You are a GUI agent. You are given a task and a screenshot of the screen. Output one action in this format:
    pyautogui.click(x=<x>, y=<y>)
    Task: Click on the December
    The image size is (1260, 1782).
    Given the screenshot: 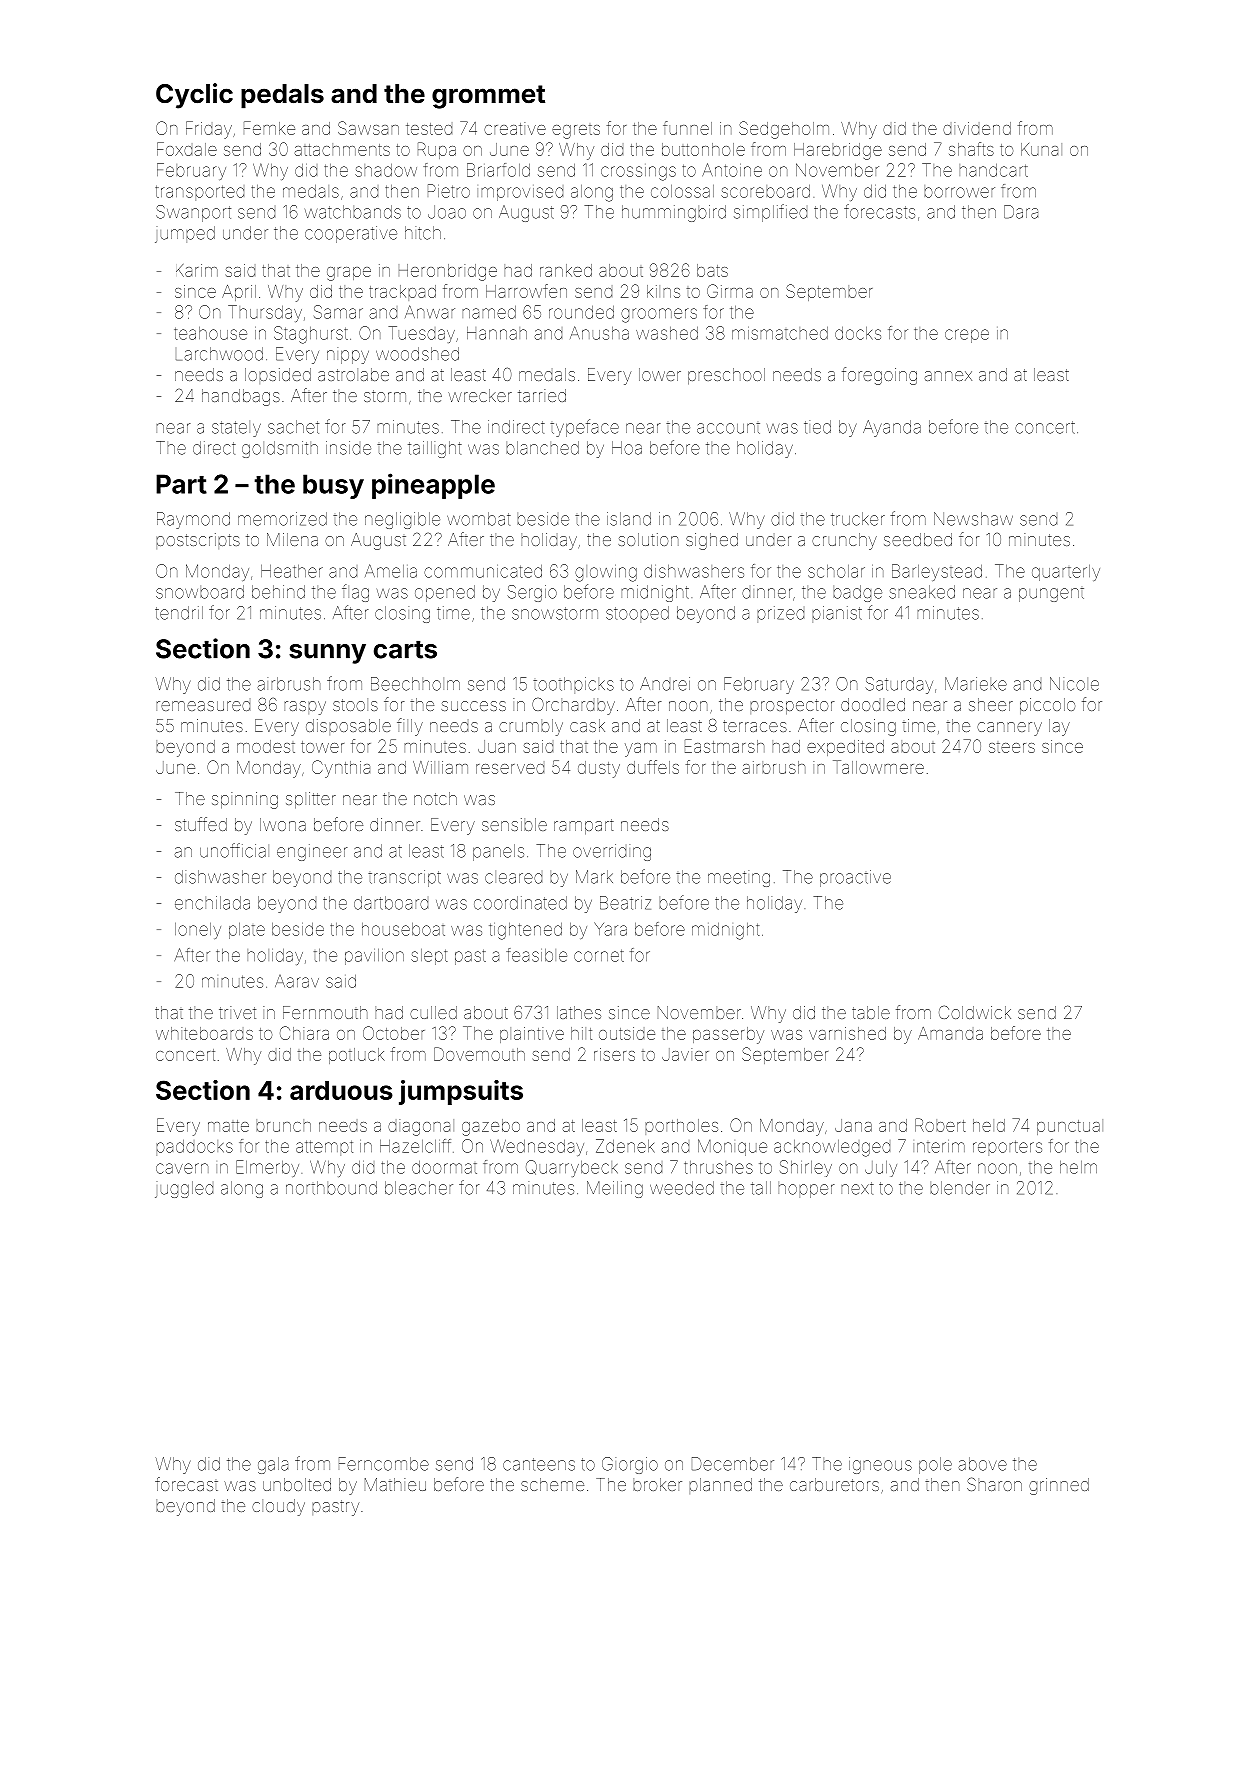 What is the action you would take?
    pyautogui.click(x=733, y=1464)
